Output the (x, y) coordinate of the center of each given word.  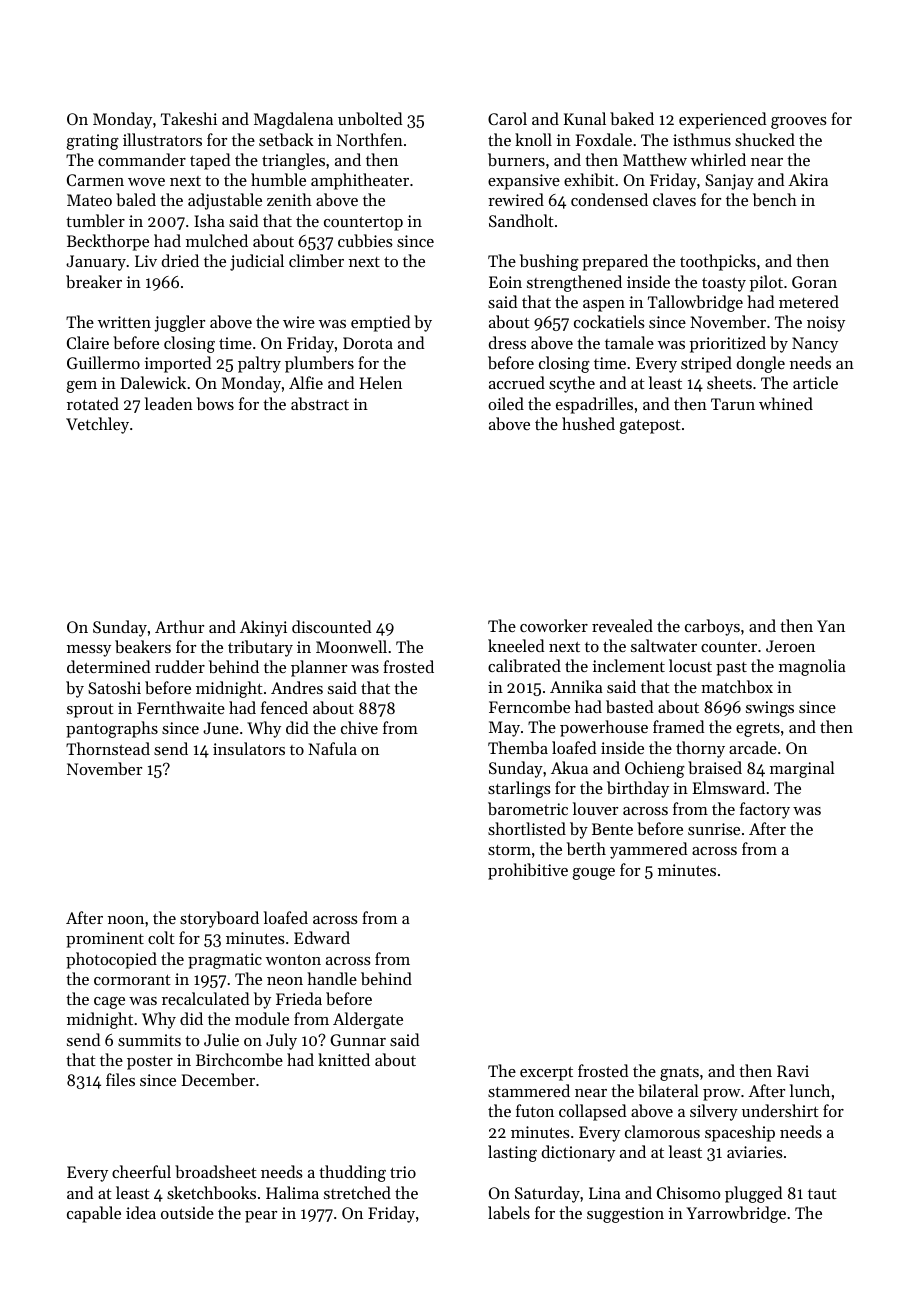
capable (94, 1214)
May (504, 729)
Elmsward (729, 787)
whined (786, 403)
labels (509, 1212)
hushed (588, 423)
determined (108, 666)
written (124, 322)
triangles (293, 161)
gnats (679, 1074)
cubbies (365, 240)
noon (126, 920)
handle (332, 978)
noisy (826, 324)
